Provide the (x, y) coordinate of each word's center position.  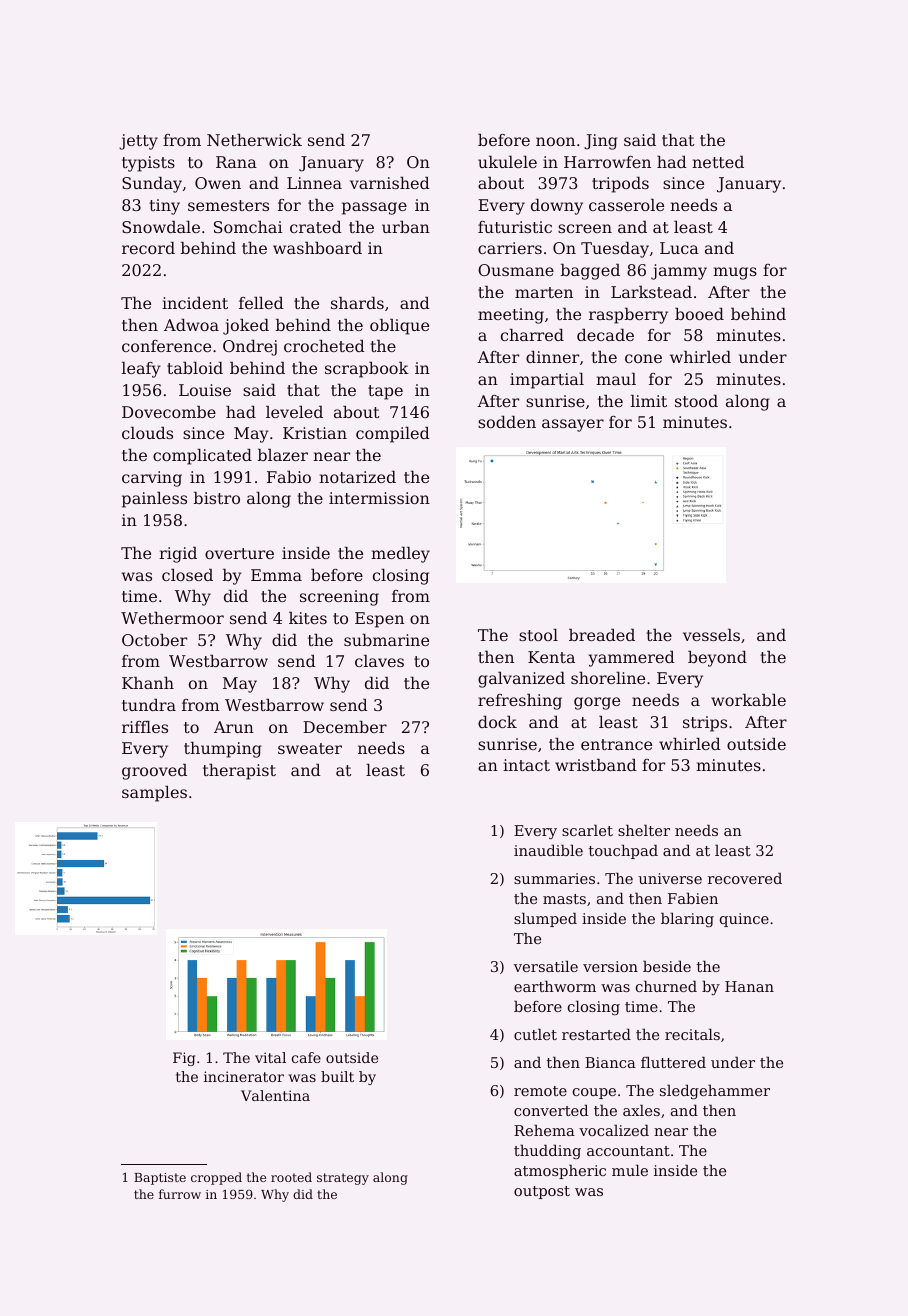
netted (718, 162)
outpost (542, 1192)
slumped (545, 919)
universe (670, 878)
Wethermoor (172, 618)
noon (555, 141)
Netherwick (254, 140)
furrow (180, 1194)
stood (696, 401)
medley (400, 555)
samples (154, 794)
